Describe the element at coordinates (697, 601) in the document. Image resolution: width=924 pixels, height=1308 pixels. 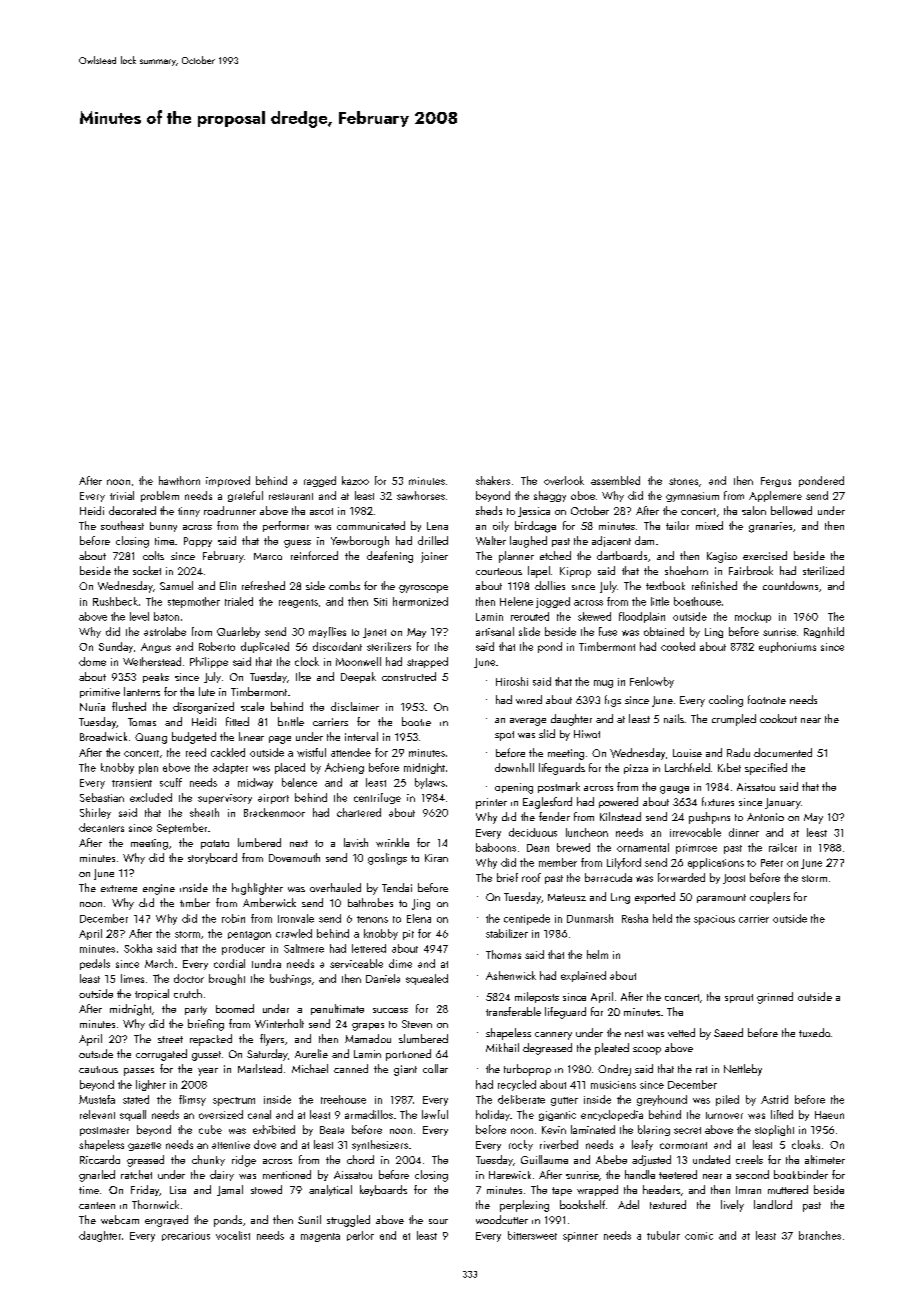
I see `boathouse` at that location.
